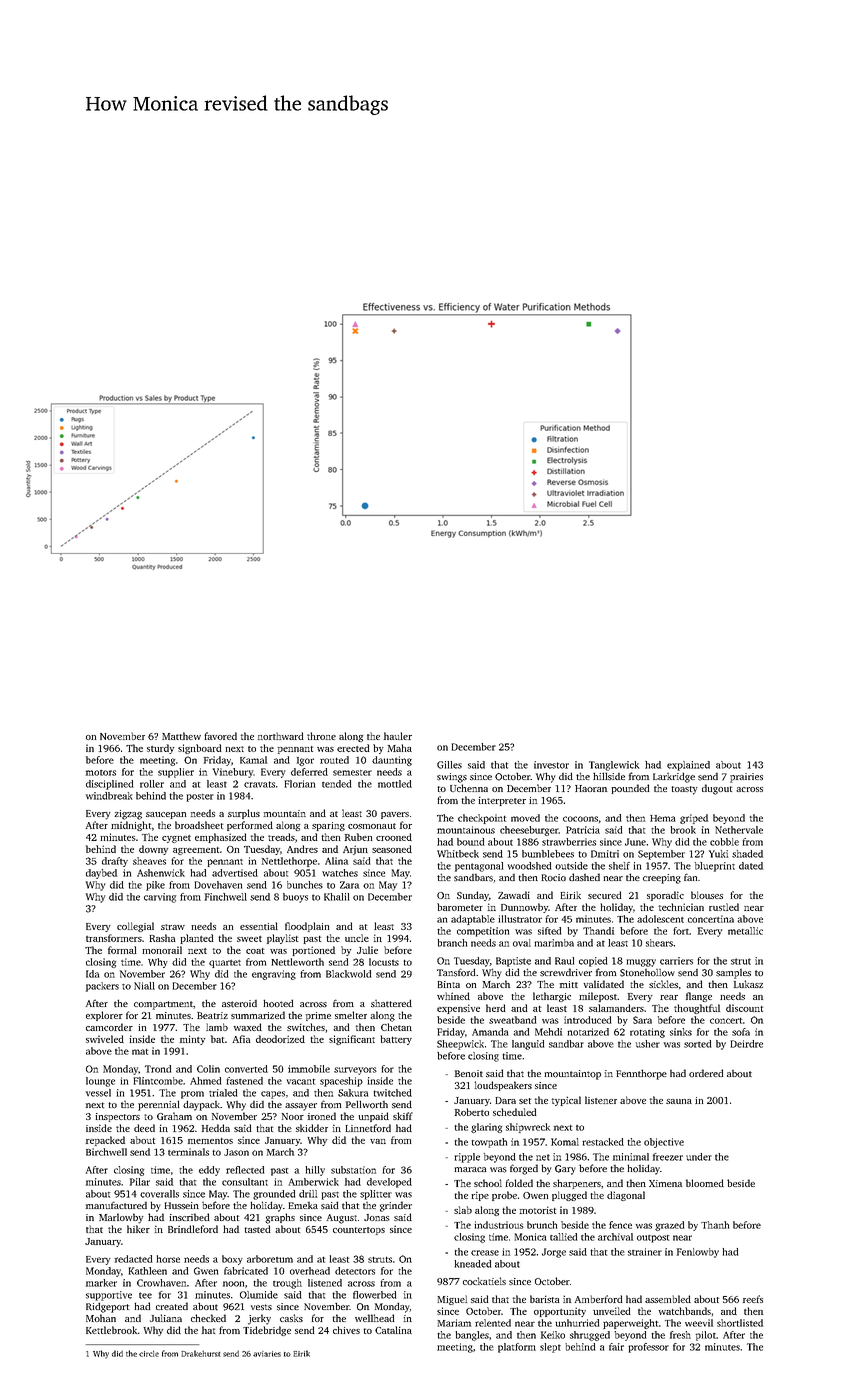 Image resolution: width=849 pixels, height=1400 pixels. What do you see at coordinates (645, 1252) in the screenshot?
I see `strainer` at bounding box center [645, 1252].
